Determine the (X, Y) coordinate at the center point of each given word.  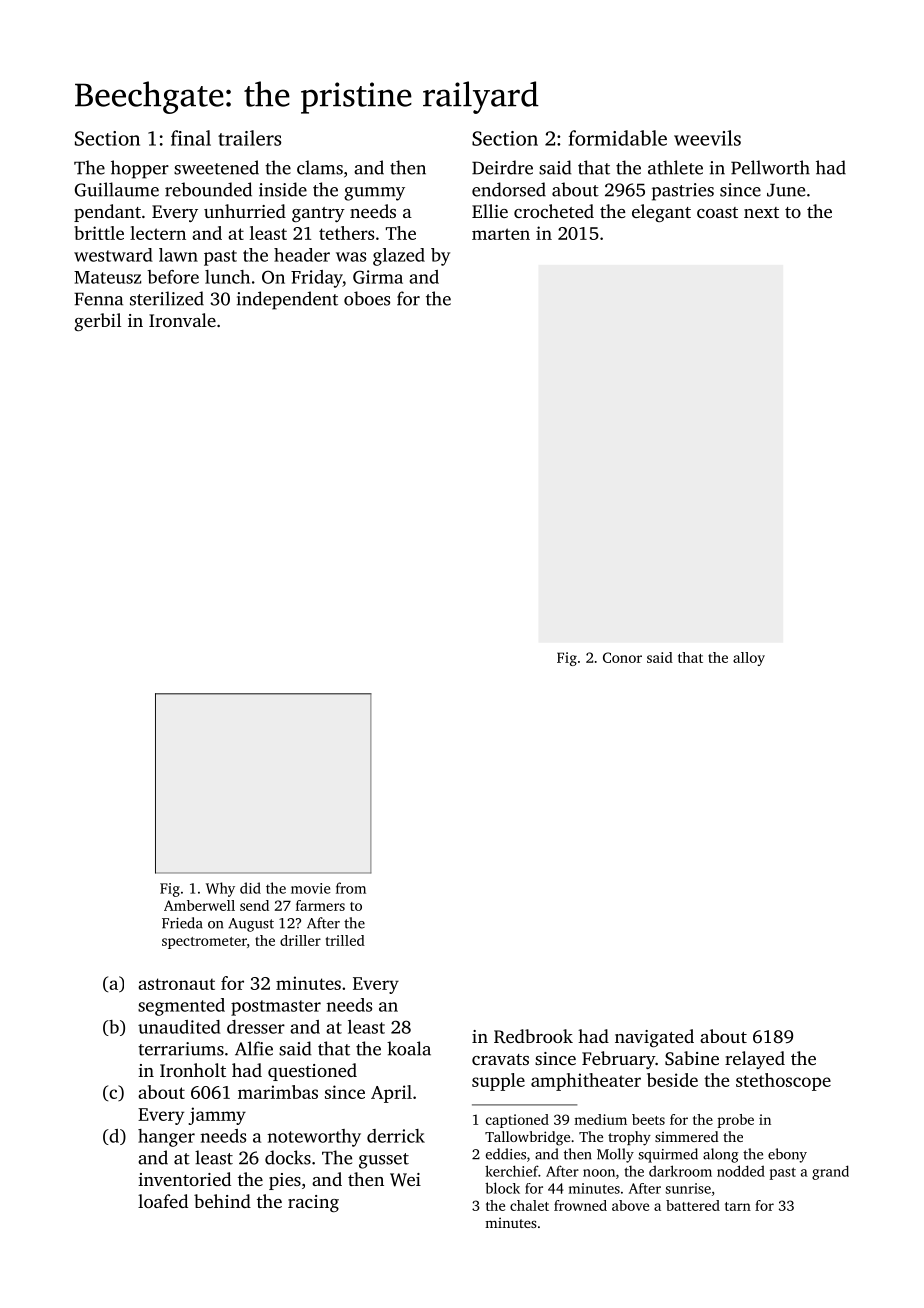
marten (501, 234)
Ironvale (182, 320)
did (250, 888)
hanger (166, 1138)
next (761, 212)
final (191, 138)
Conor (622, 657)
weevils (707, 138)
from (351, 888)
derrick (396, 1136)
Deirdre (502, 167)
